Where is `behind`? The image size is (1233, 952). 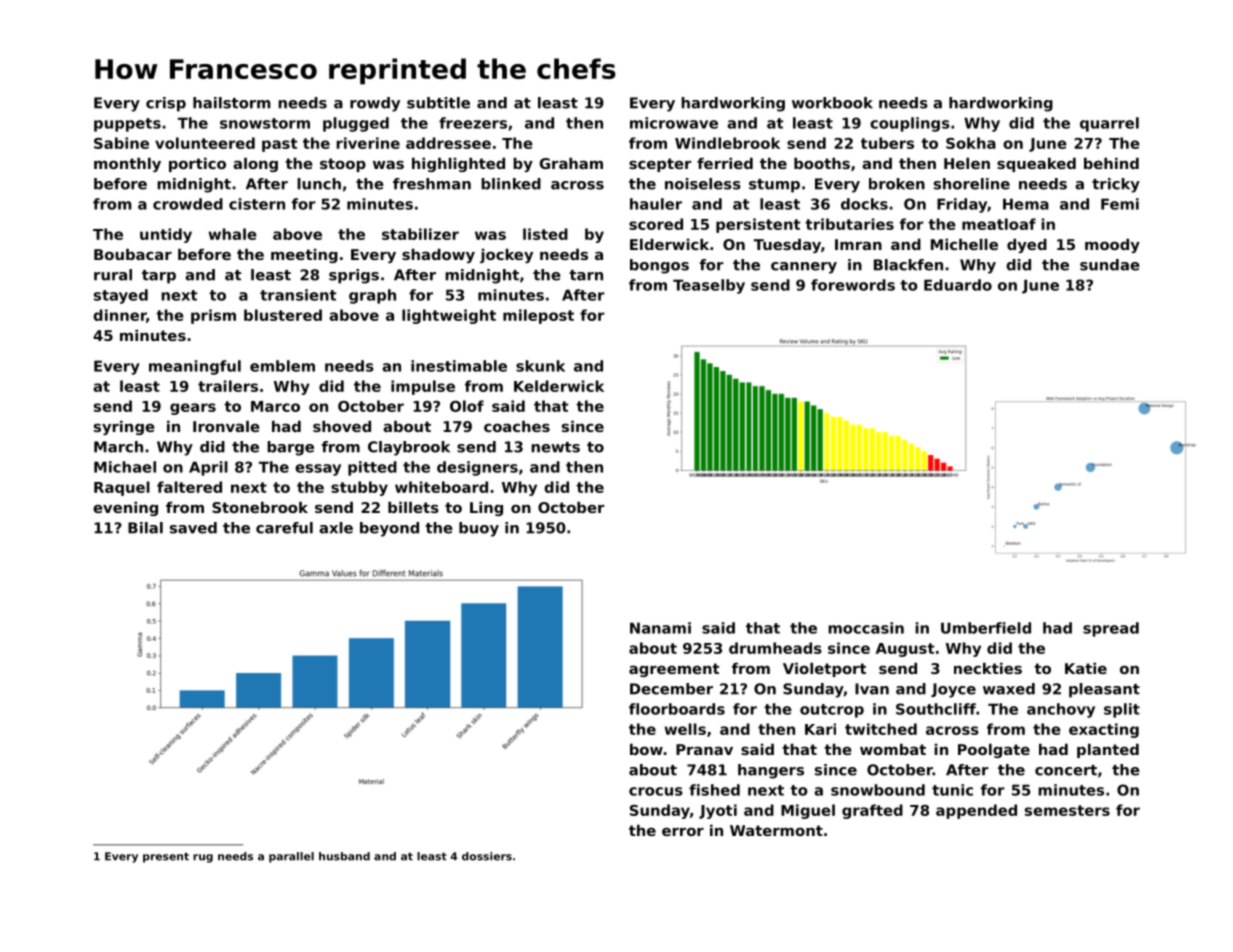
behind is located at coordinates (1111, 163).
